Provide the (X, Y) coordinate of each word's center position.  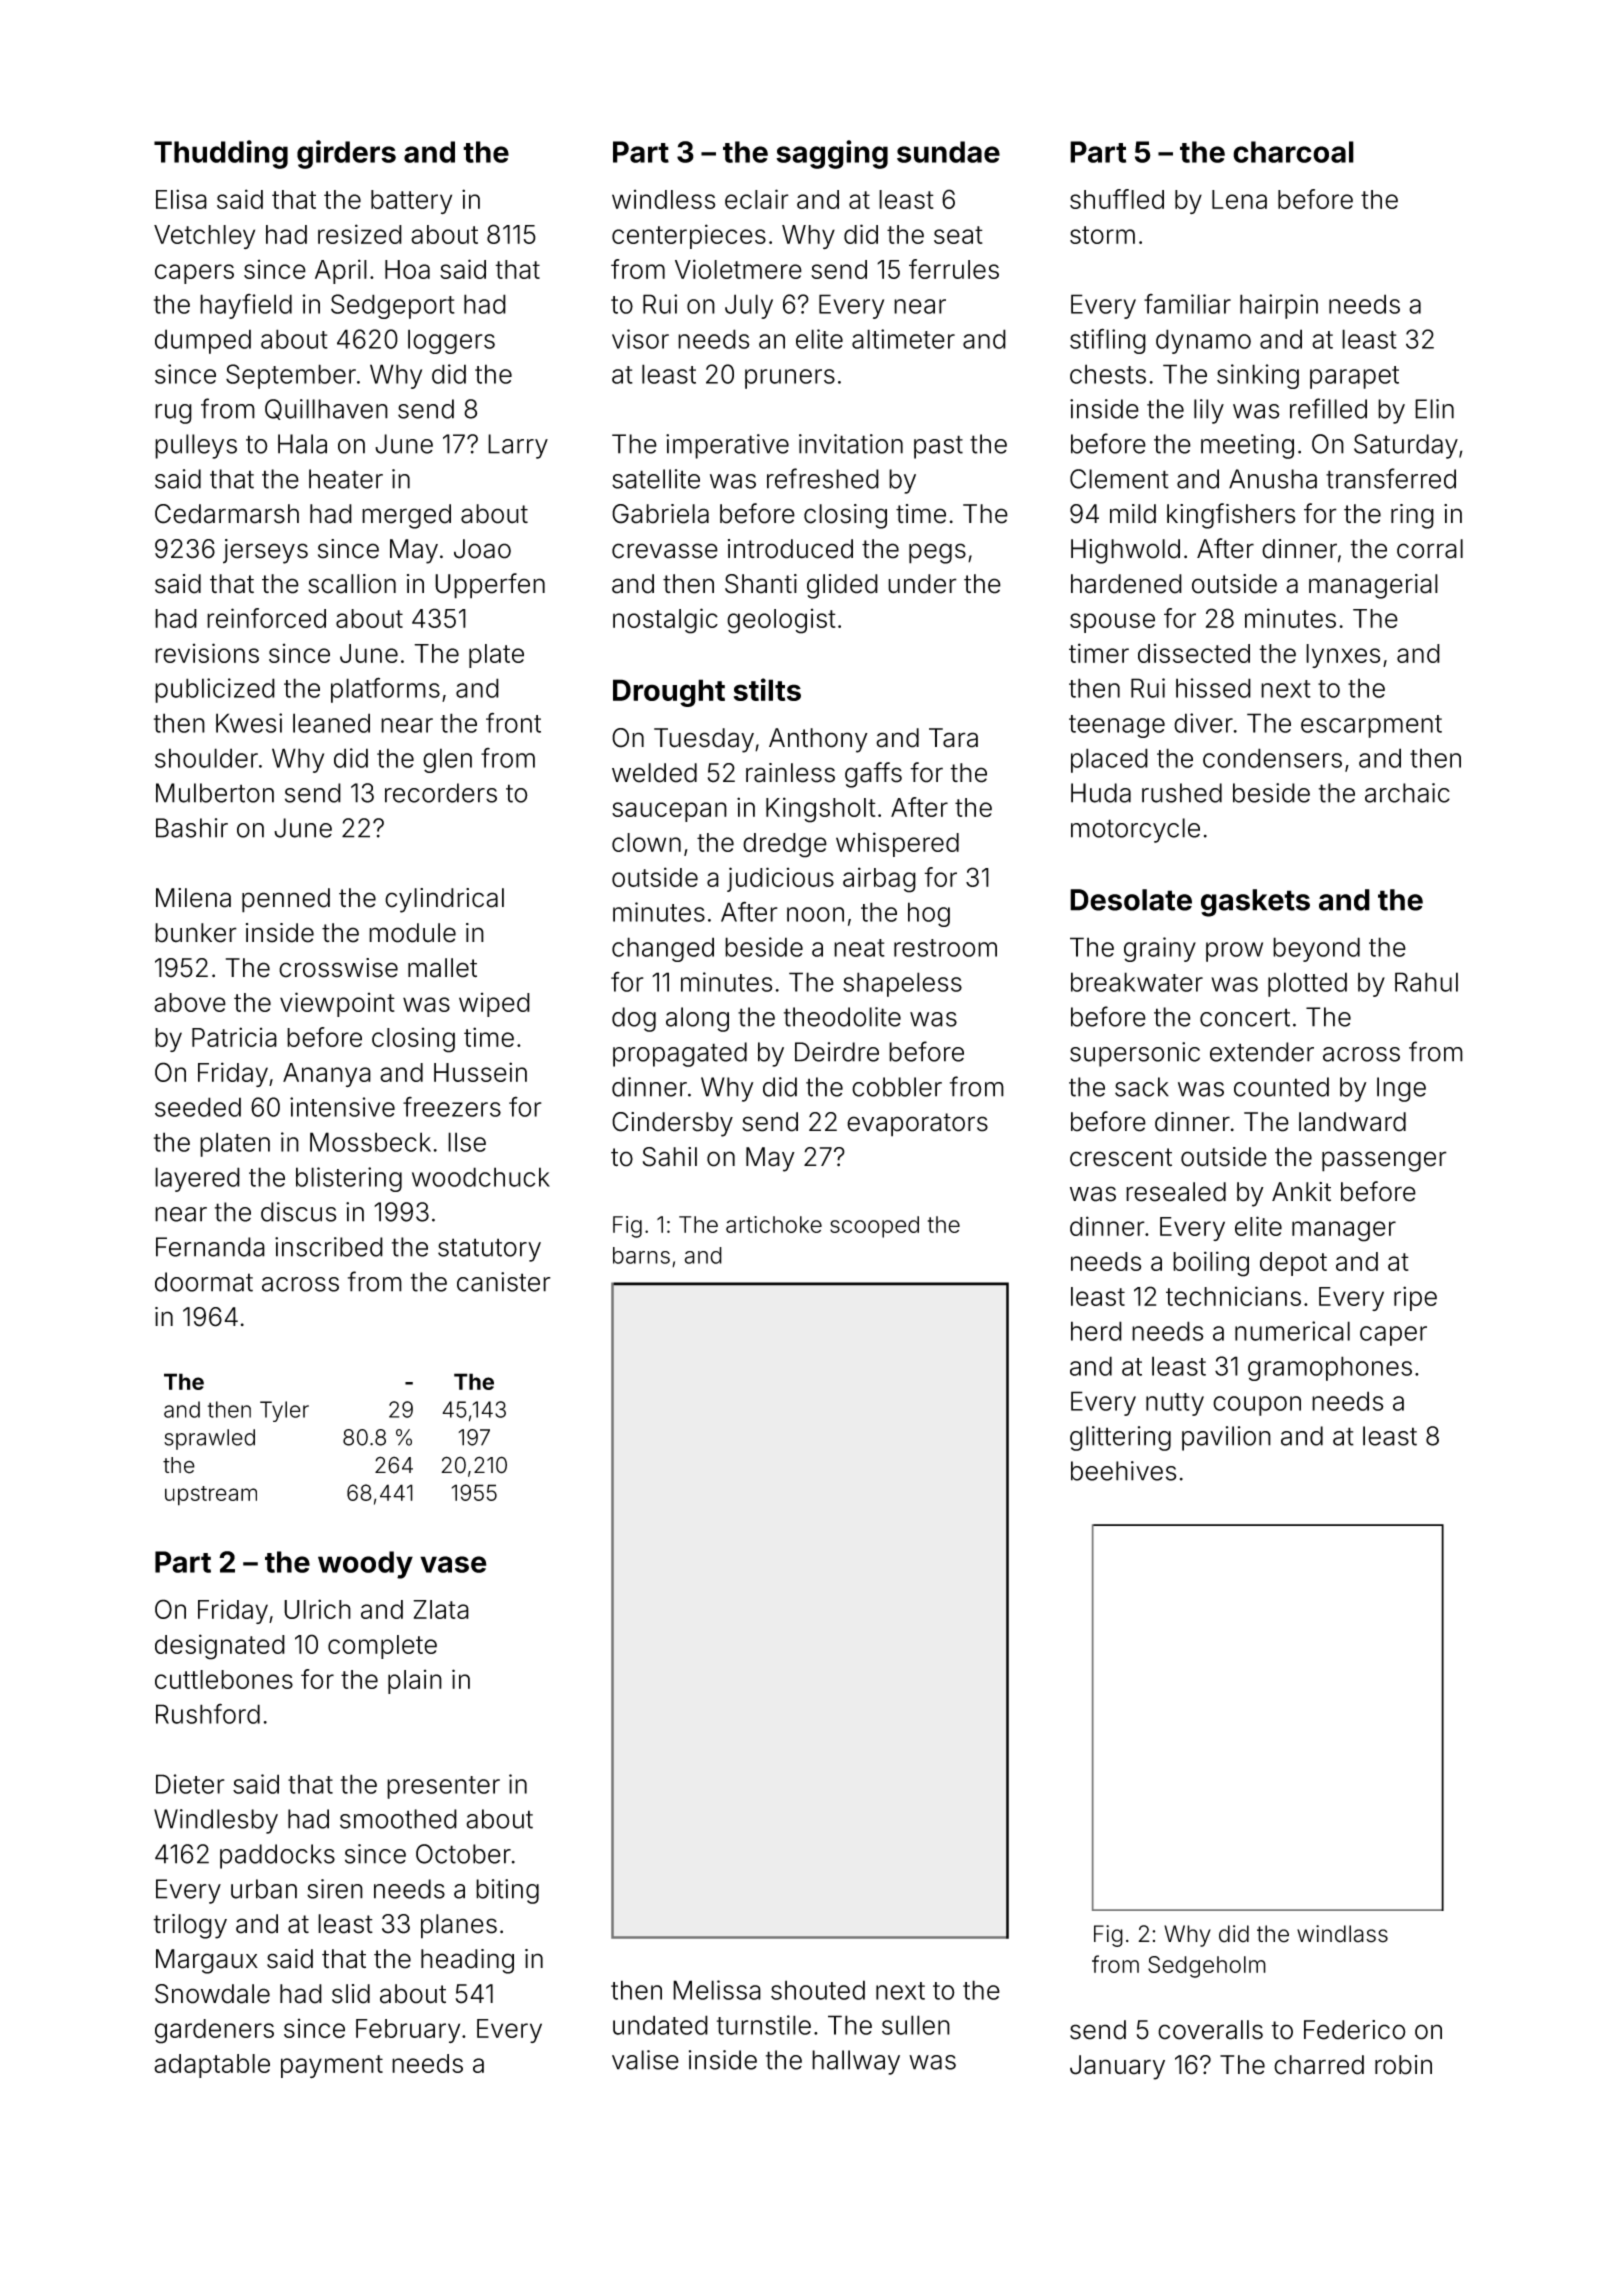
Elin (1434, 409)
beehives (1124, 1471)
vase (453, 1564)
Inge (1401, 1089)
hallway (856, 2062)
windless (663, 199)
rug (173, 414)
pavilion (1226, 1438)
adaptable (212, 2066)
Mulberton (215, 793)
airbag (879, 880)
